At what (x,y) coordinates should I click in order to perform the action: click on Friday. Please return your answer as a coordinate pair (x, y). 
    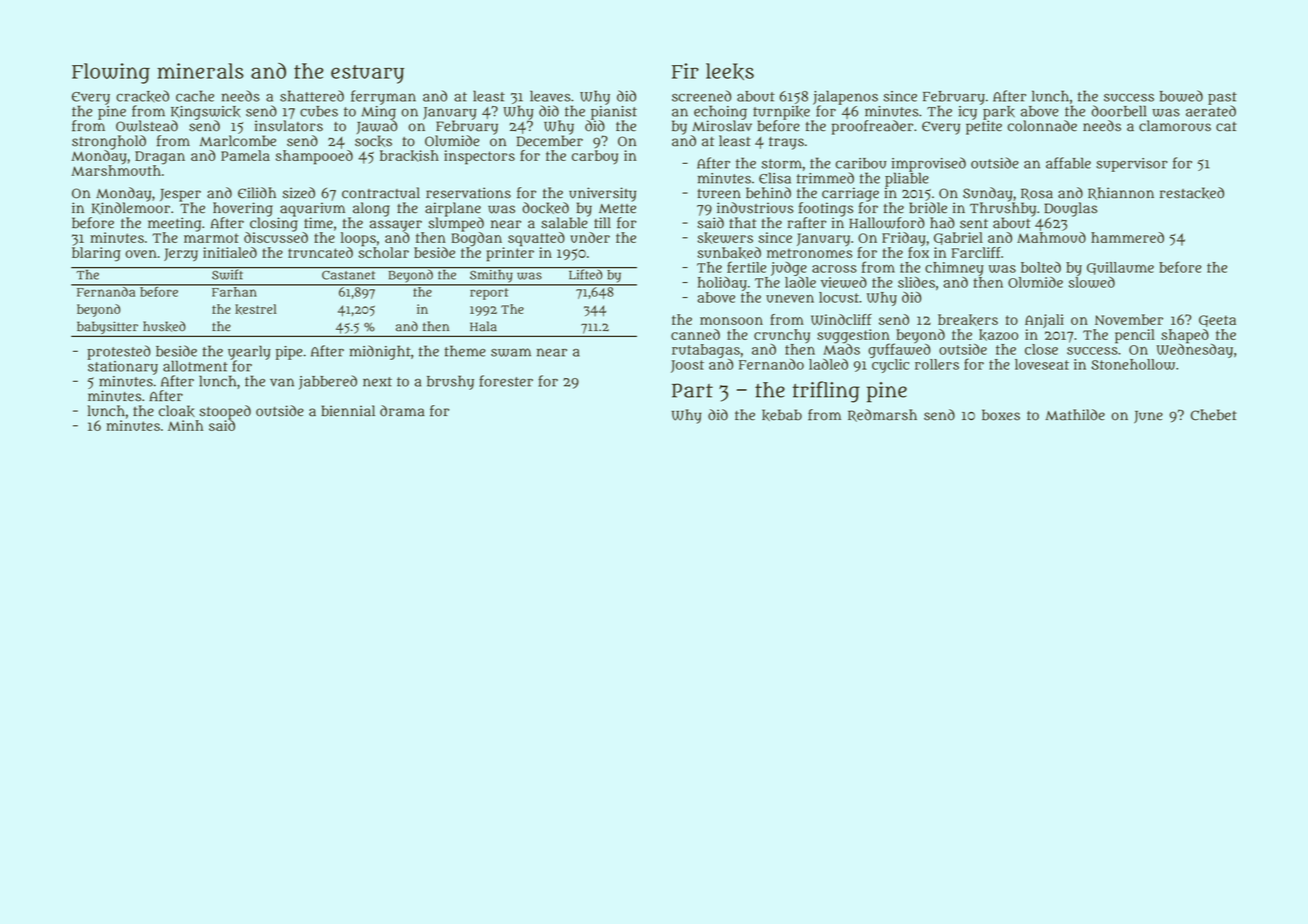
    Looking at the image, I should click on (904, 239).
